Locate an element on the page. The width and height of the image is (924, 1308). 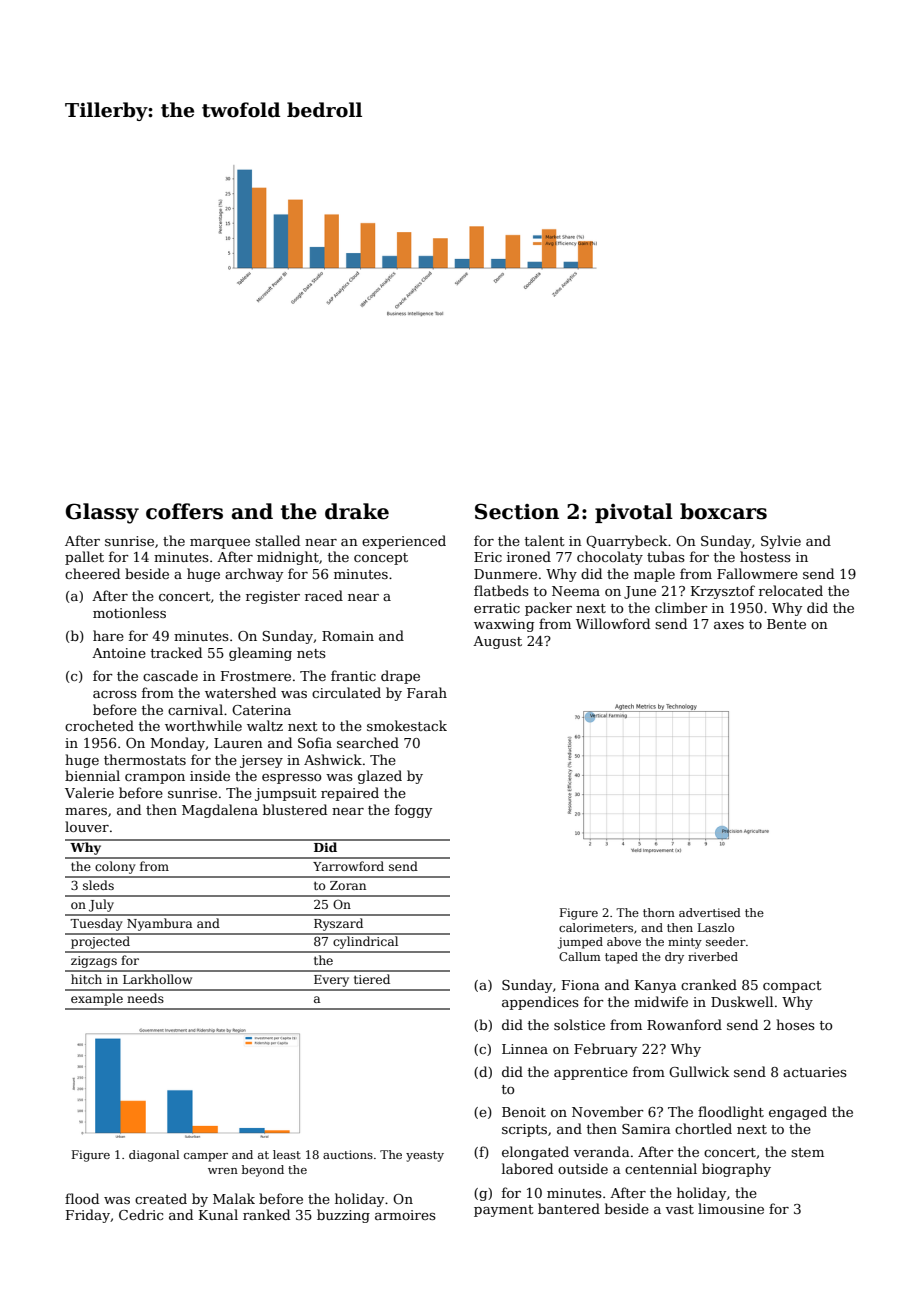
advertised is located at coordinates (710, 912).
